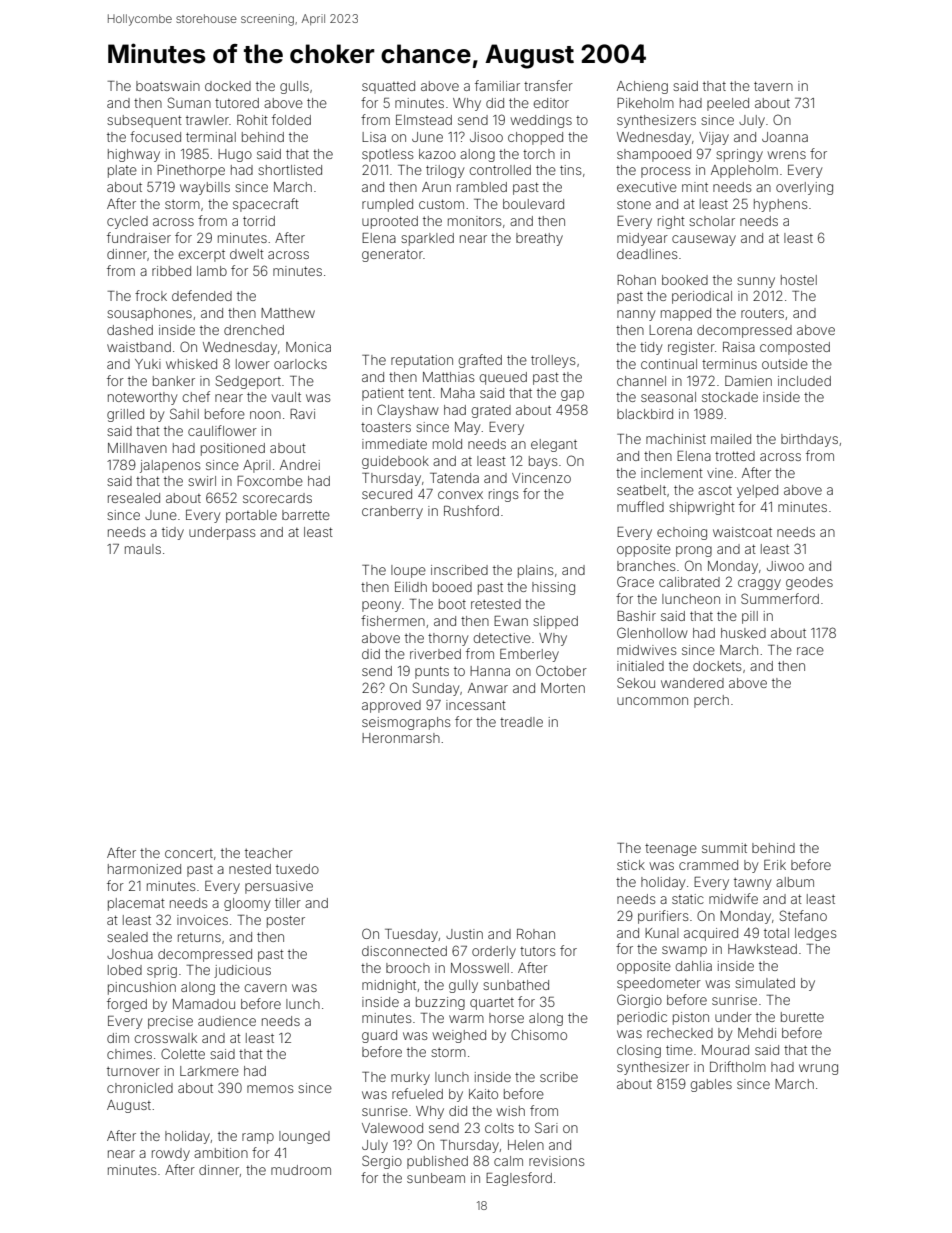 This screenshot has height=1233, width=952. What do you see at coordinates (802, 1017) in the screenshot?
I see `burette` at bounding box center [802, 1017].
